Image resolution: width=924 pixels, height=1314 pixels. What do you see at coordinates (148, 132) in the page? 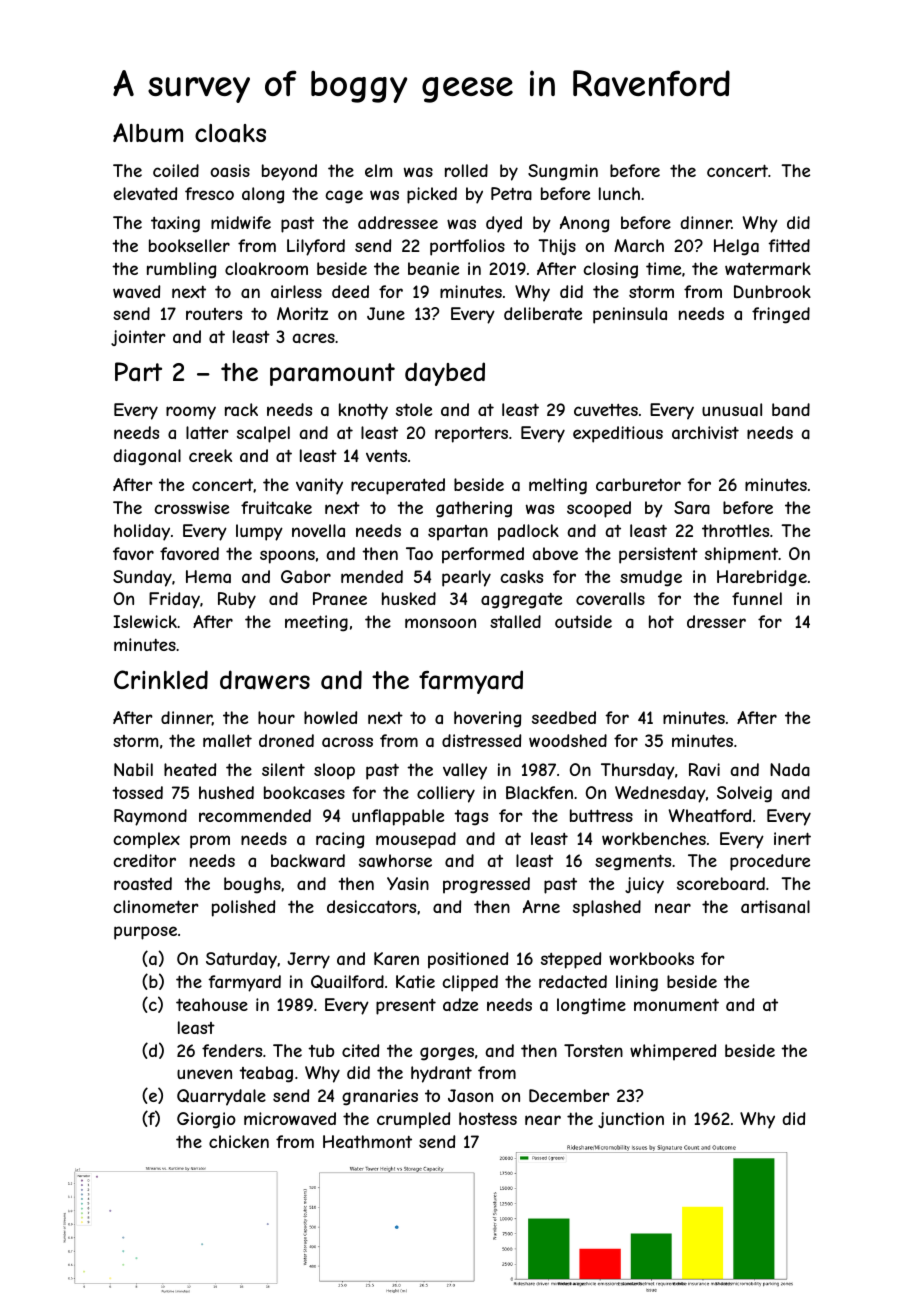
I see `Album` at bounding box center [148, 132].
